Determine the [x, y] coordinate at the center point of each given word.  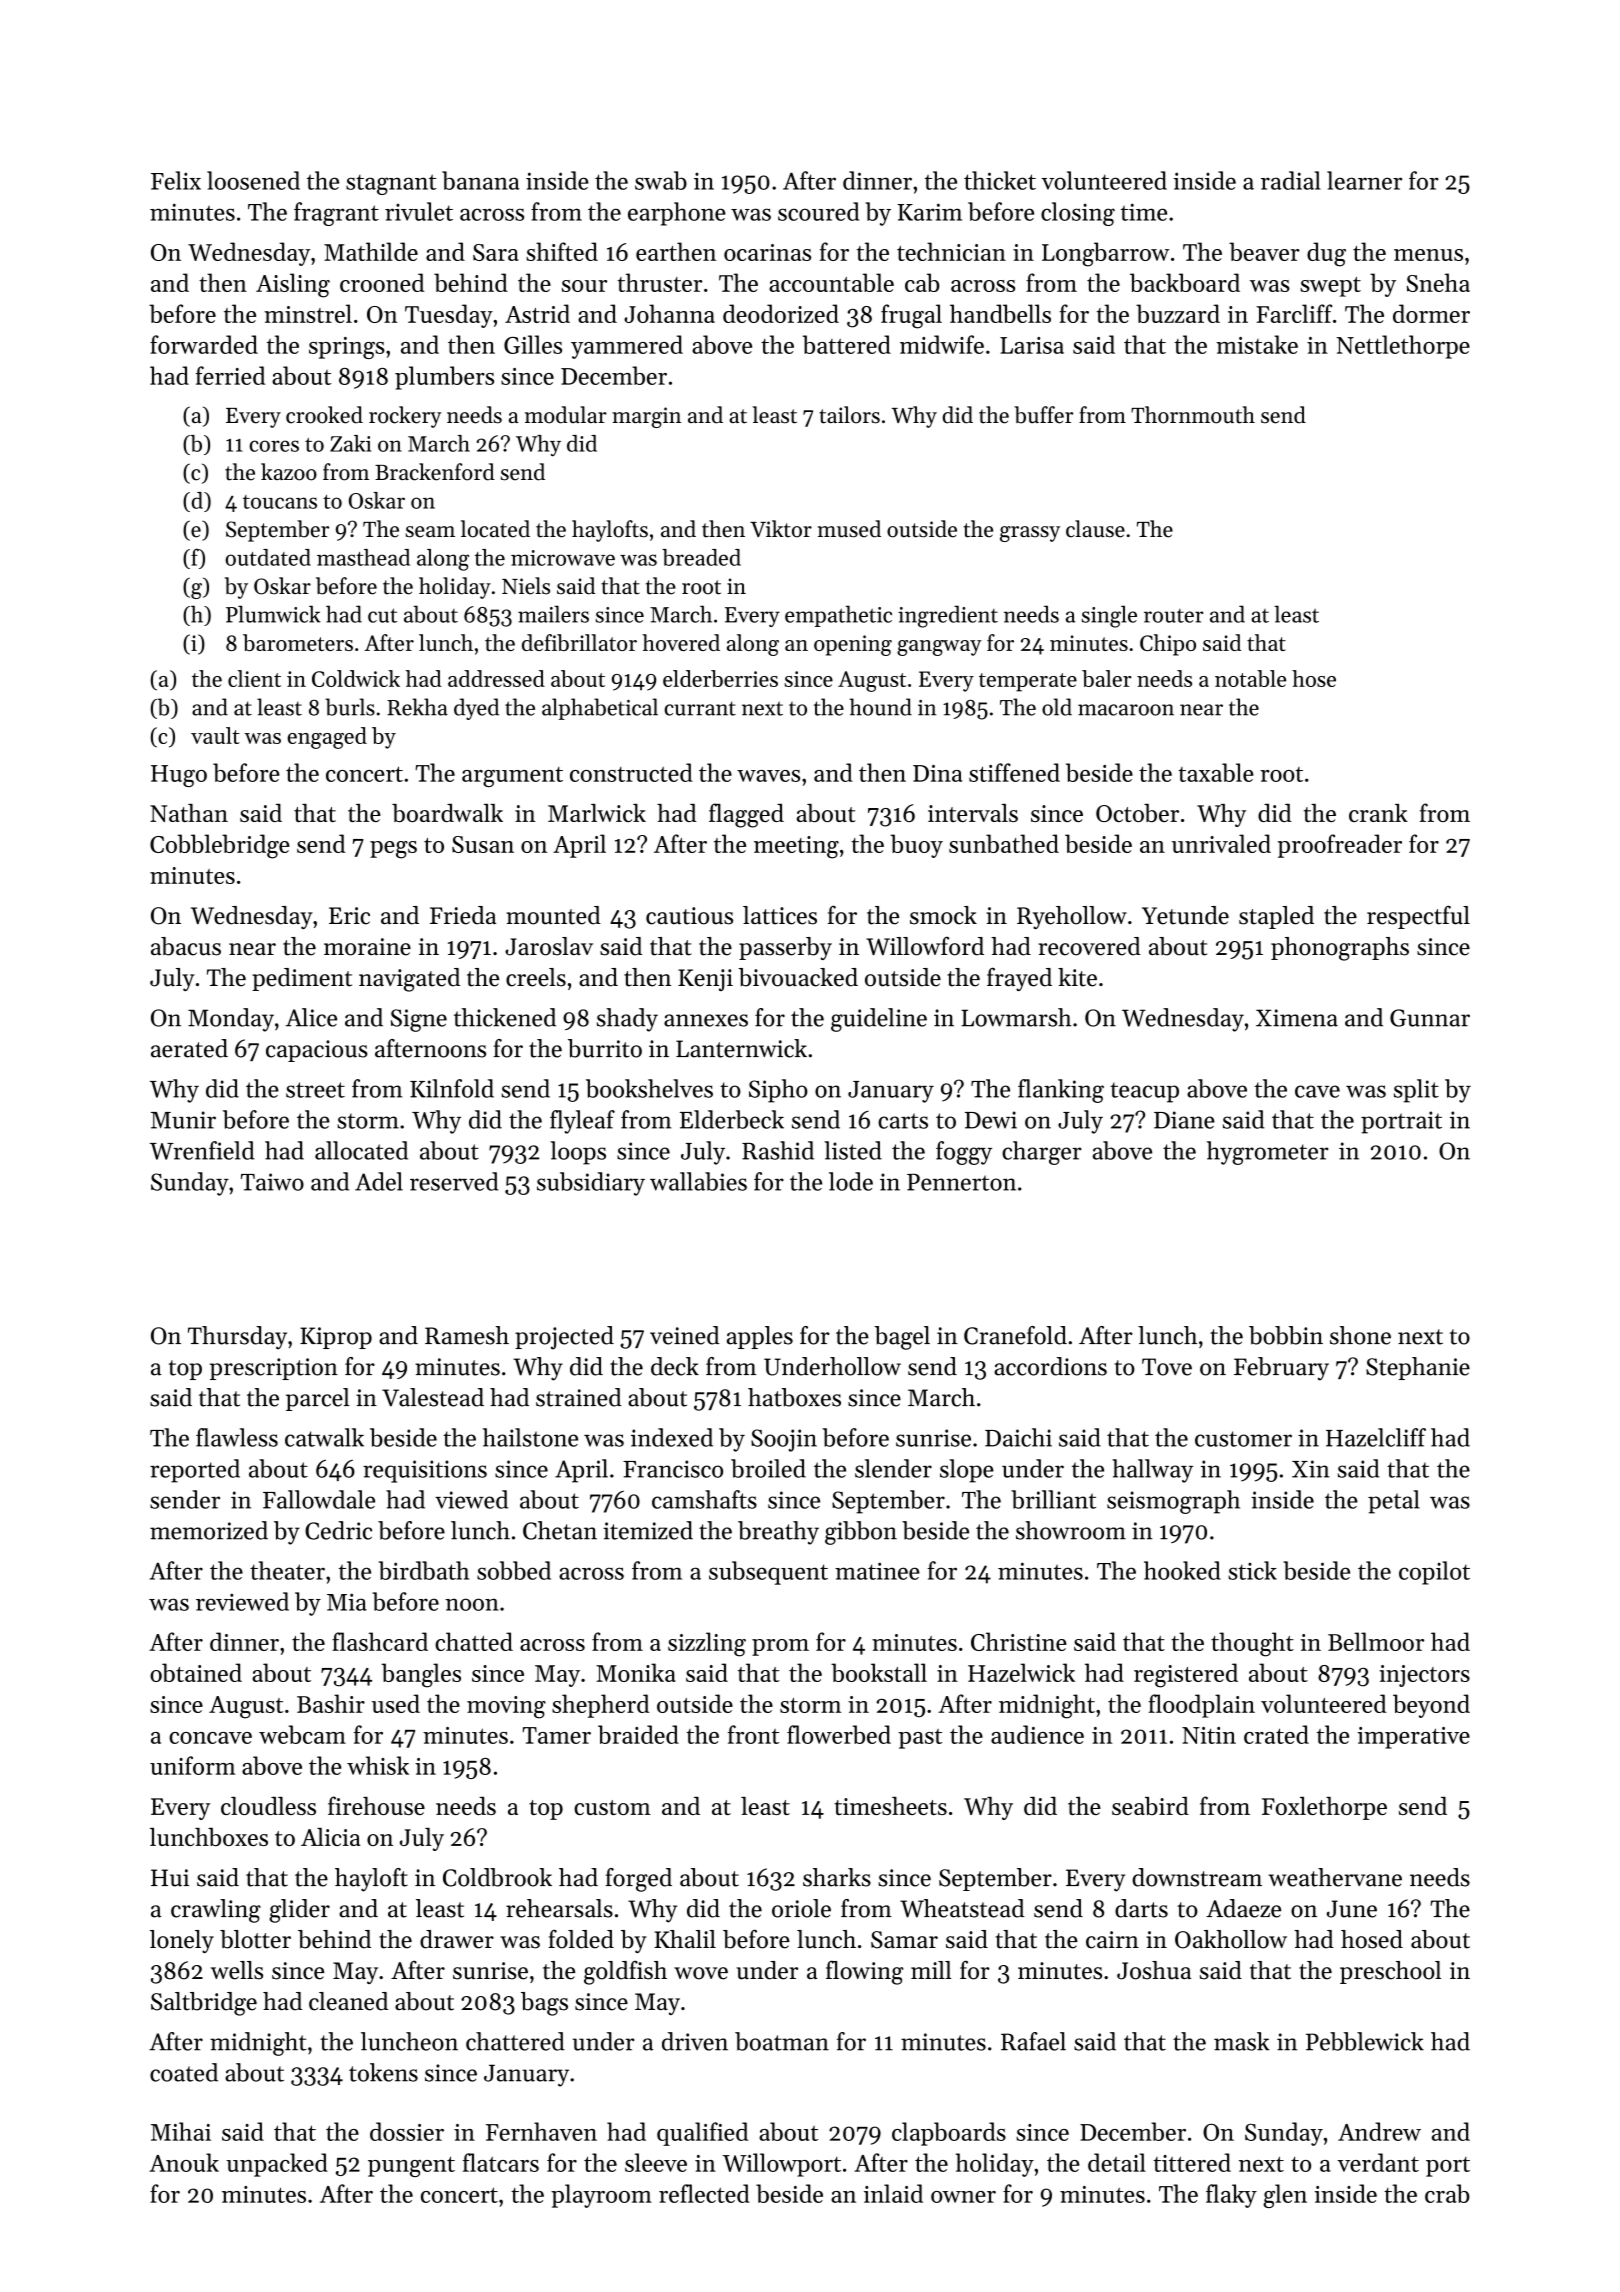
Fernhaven [541, 2131]
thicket [1000, 180]
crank [1378, 813]
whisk [378, 1765]
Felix [176, 180]
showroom [1071, 1530]
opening [853, 645]
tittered [1192, 2162]
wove [701, 1973]
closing [1078, 214]
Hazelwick [1021, 1672]
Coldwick [356, 678]
